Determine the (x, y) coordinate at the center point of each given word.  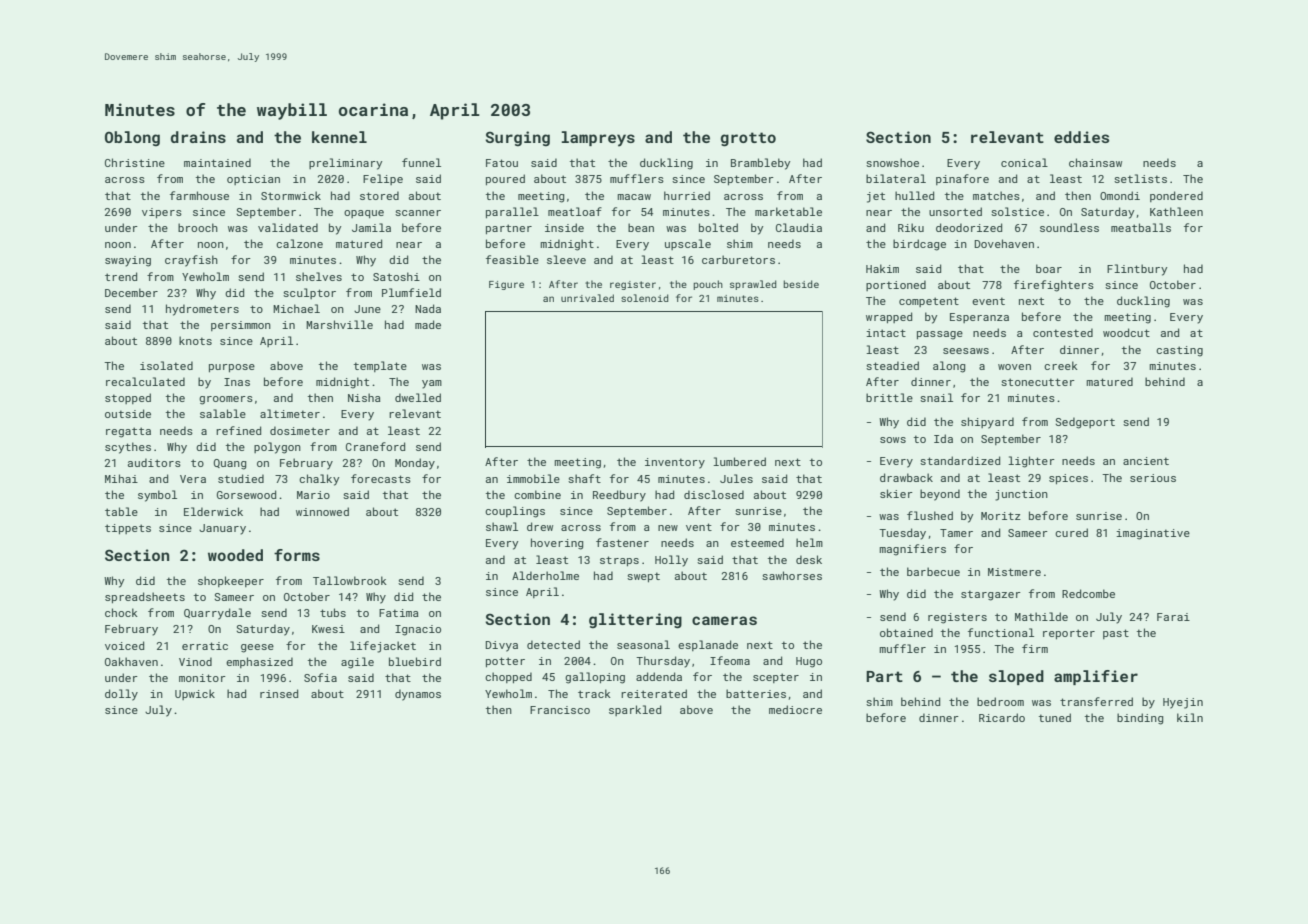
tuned (1055, 717)
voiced (124, 645)
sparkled (635, 710)
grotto (748, 139)
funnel (421, 162)
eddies (1081, 137)
